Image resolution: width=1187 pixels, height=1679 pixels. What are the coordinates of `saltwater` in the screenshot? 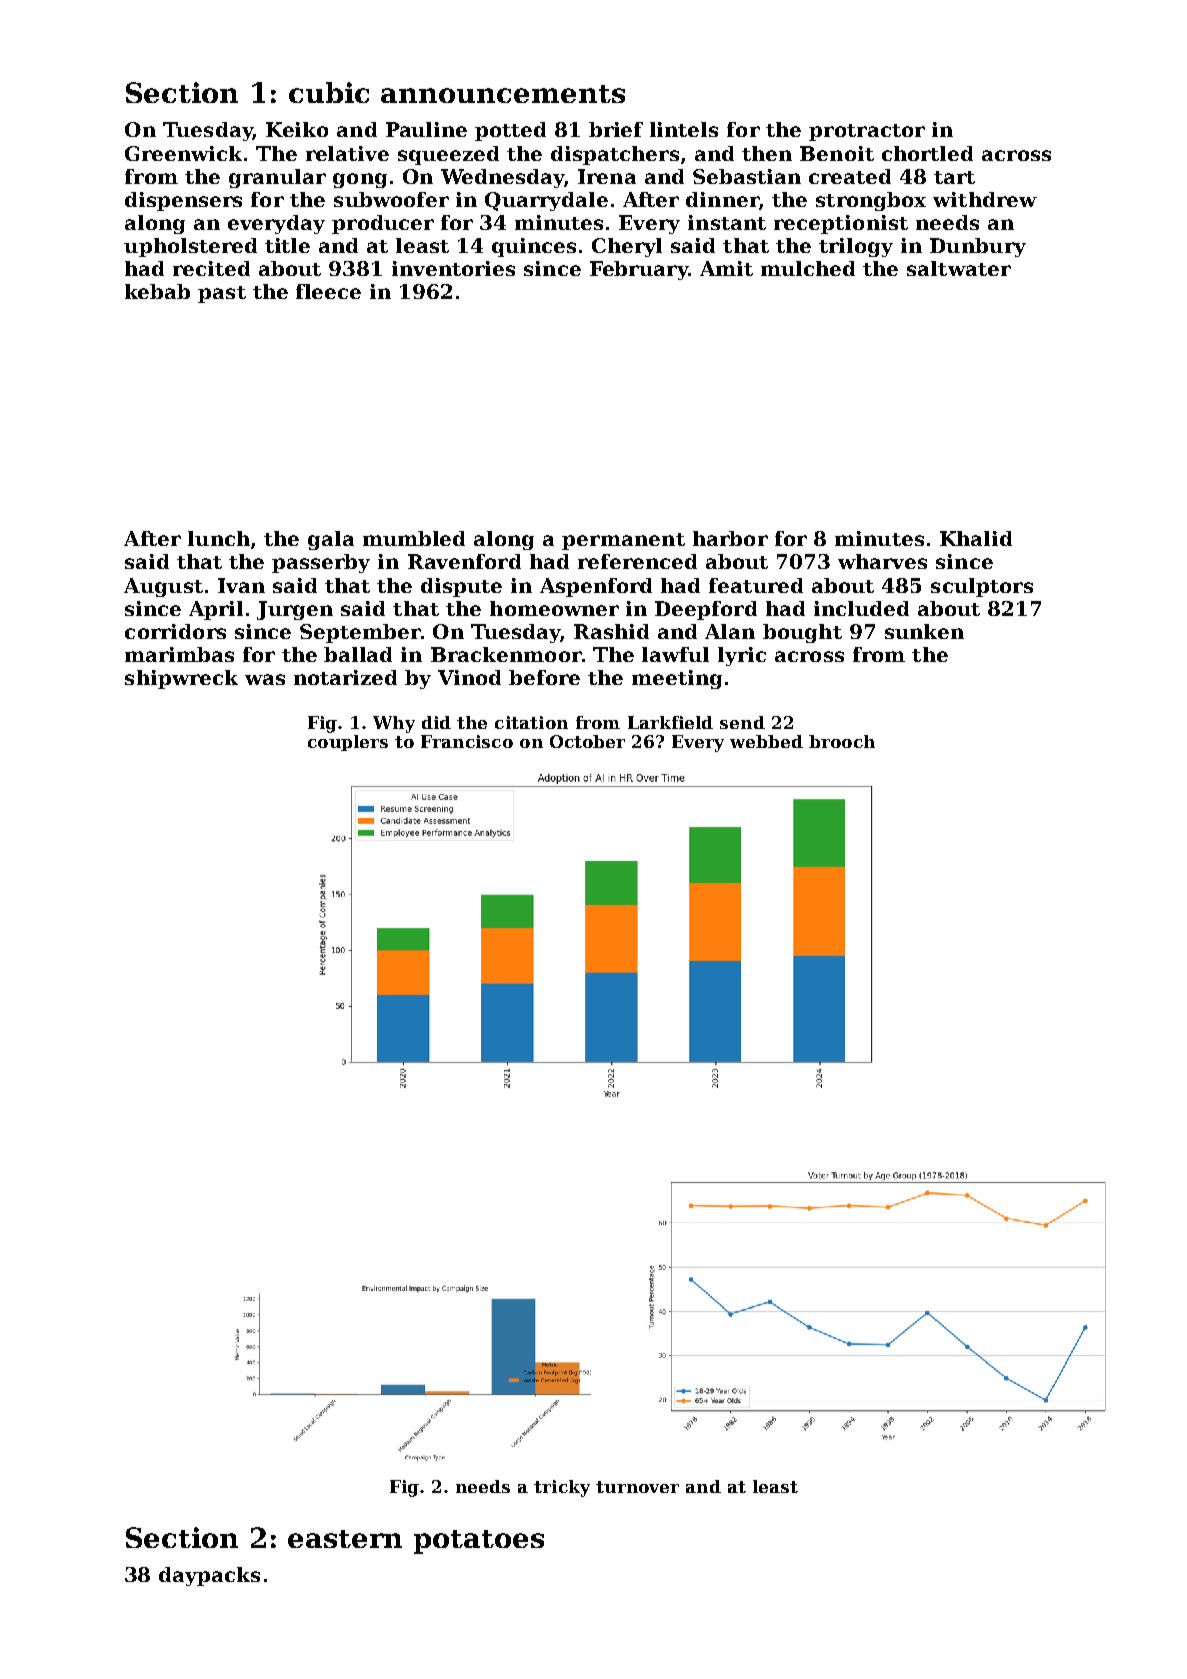 It's located at (959, 268).
